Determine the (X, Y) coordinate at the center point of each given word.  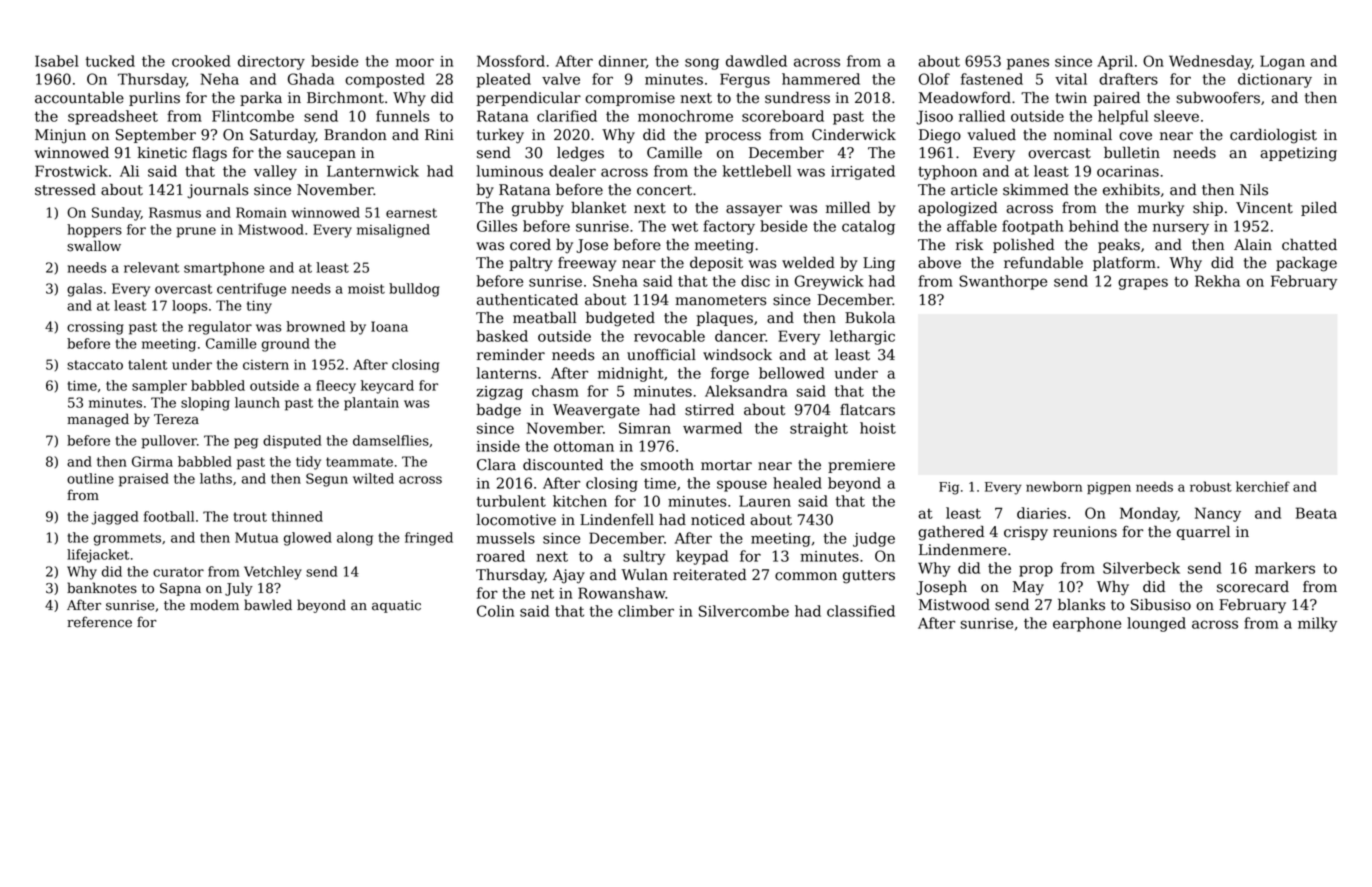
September (156, 135)
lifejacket (98, 556)
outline (90, 478)
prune (196, 232)
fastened (992, 79)
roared (501, 556)
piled (1319, 208)
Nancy (1218, 514)
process (733, 137)
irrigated (863, 172)
